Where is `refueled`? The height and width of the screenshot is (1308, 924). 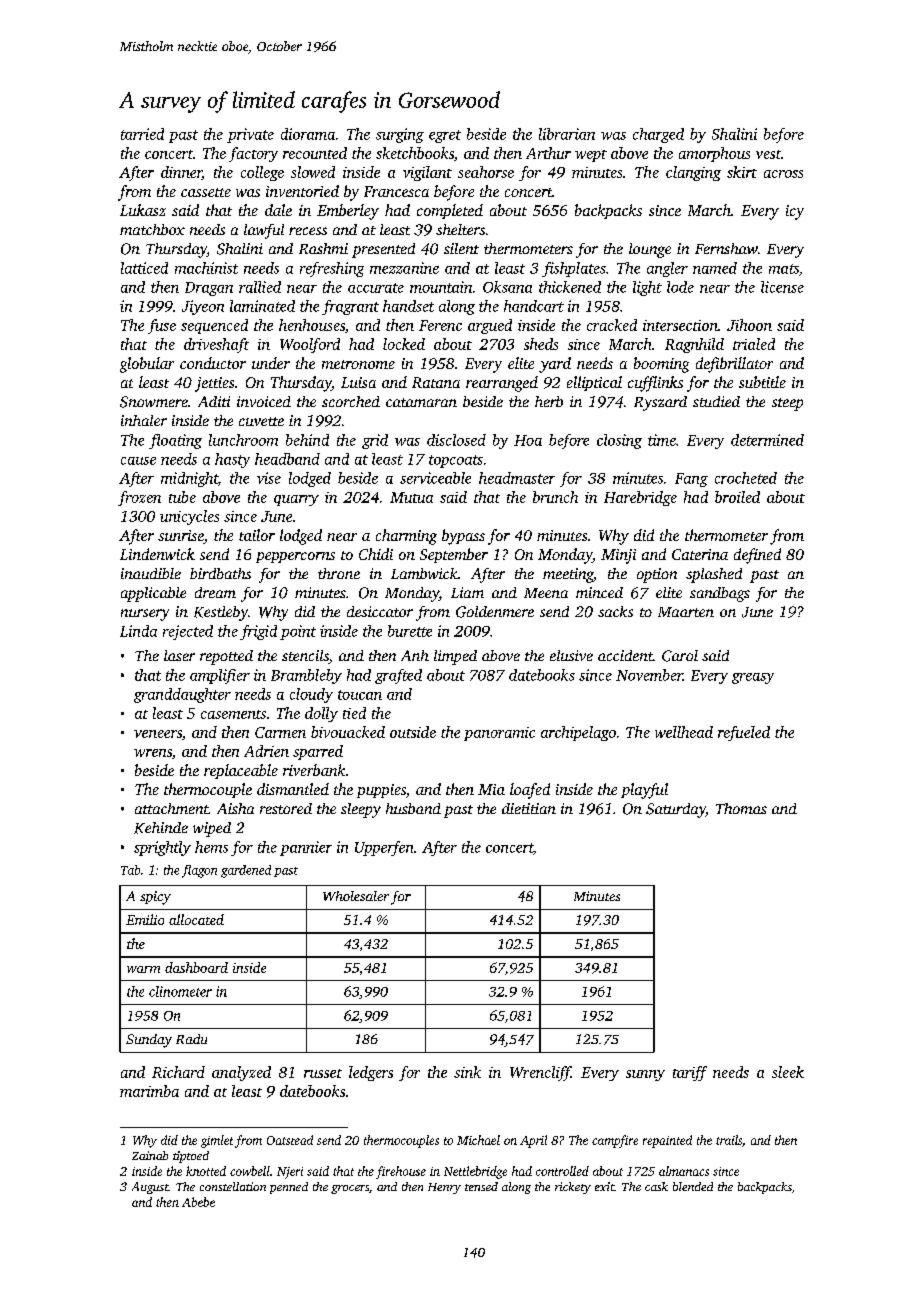
refueled is located at coordinates (744, 733).
